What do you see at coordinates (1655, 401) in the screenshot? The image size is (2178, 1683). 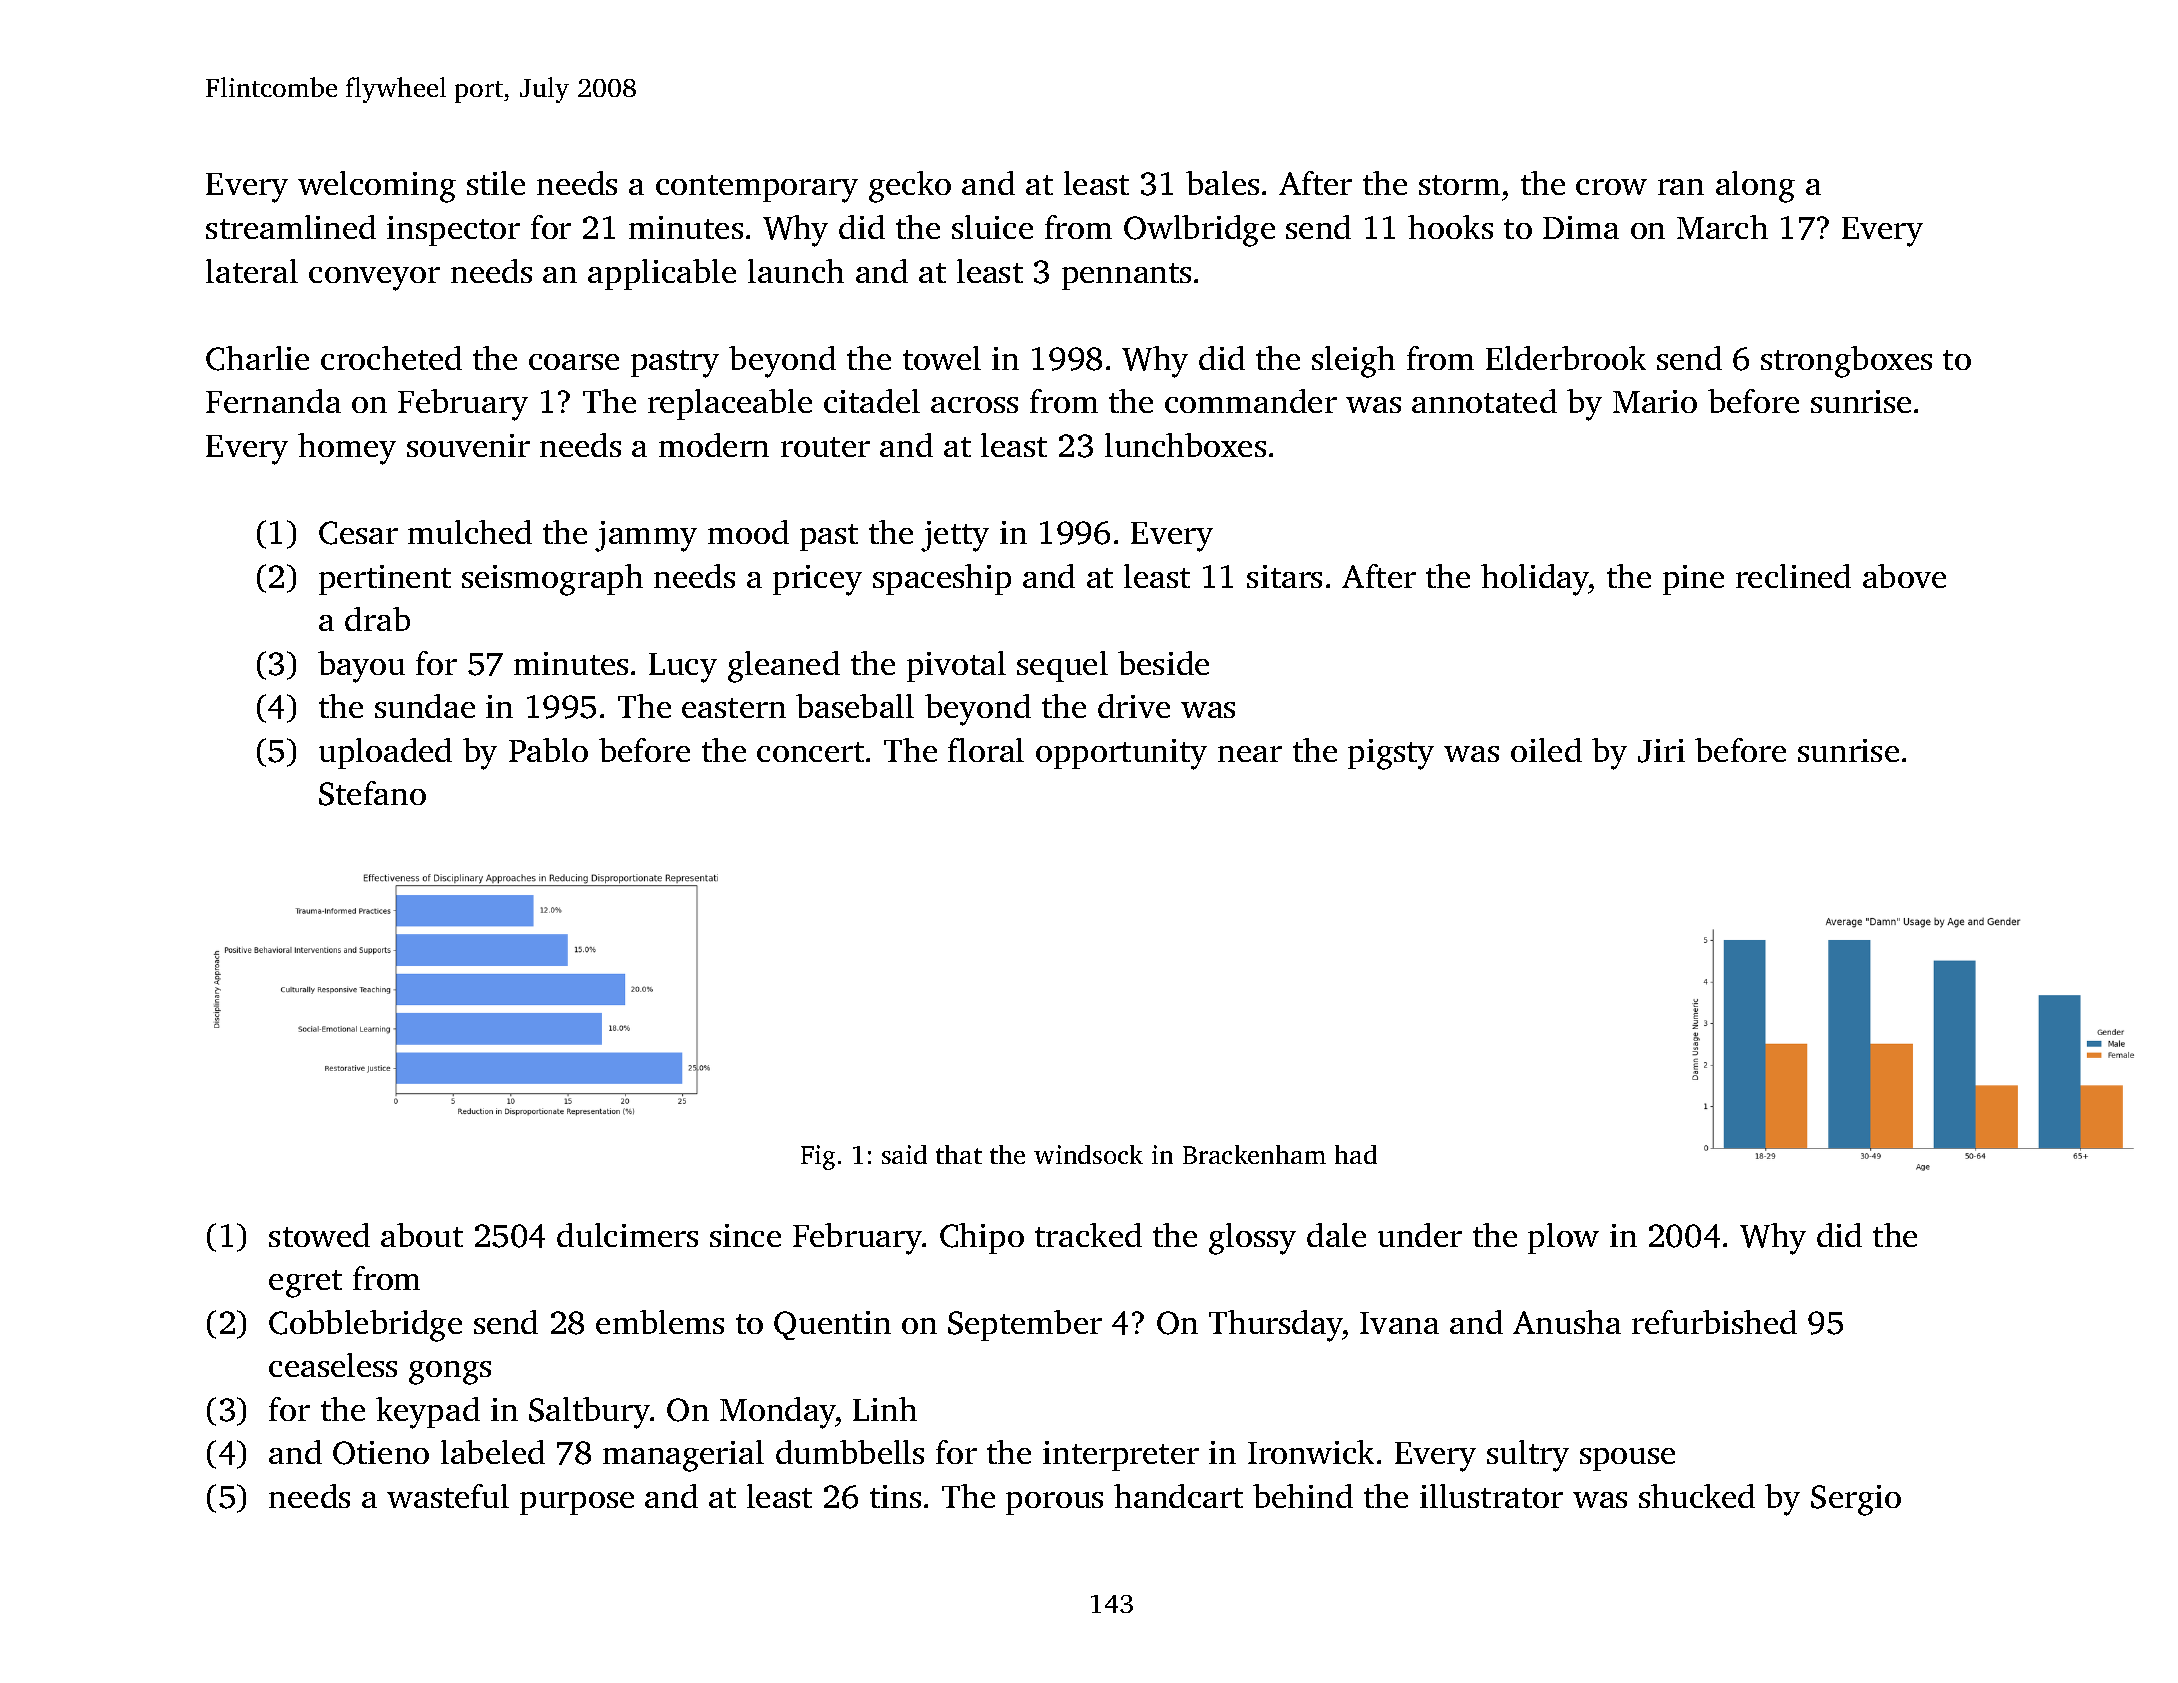 I see `Mario` at bounding box center [1655, 401].
